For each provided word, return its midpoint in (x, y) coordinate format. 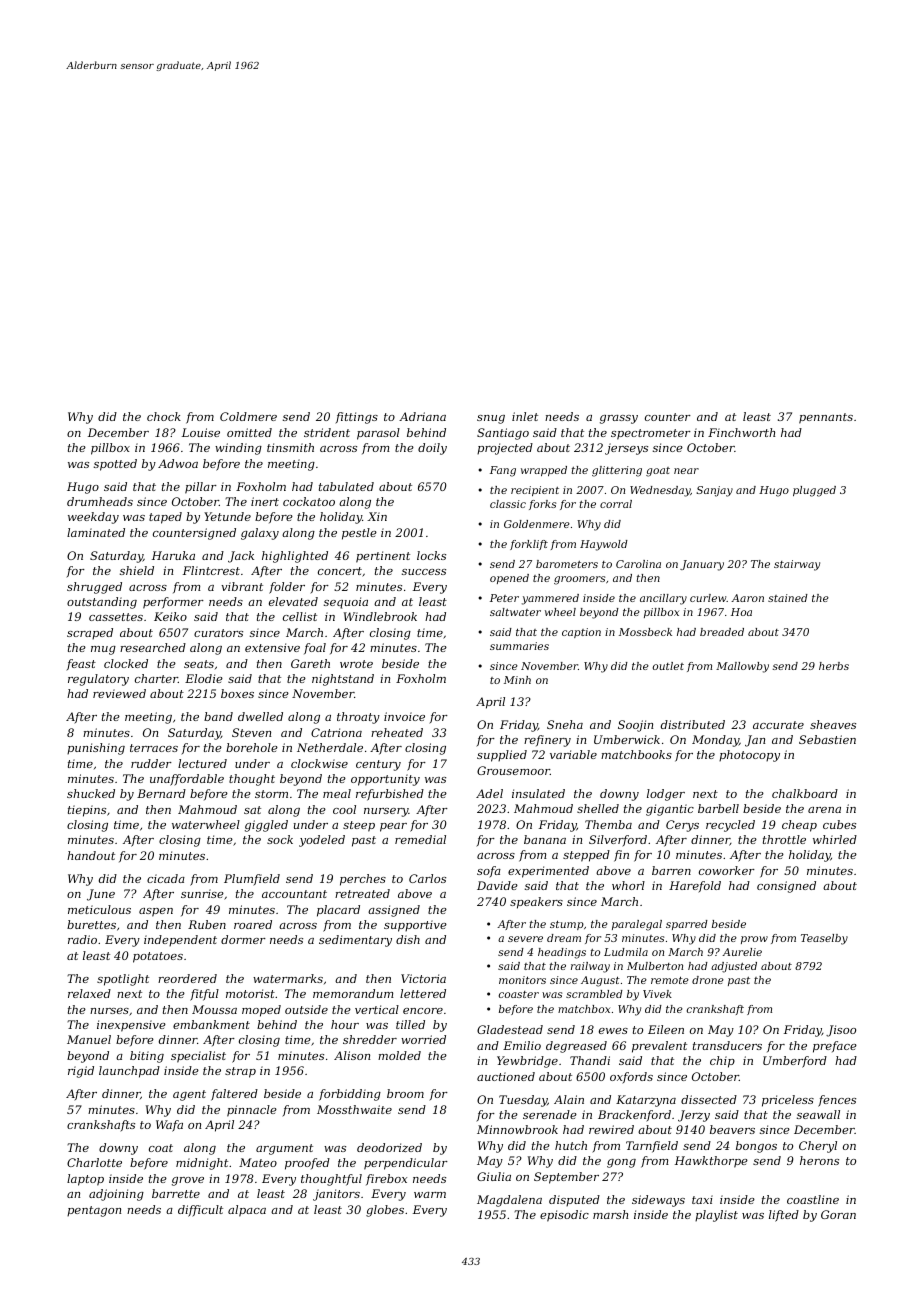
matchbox (584, 1009)
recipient (535, 491)
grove (188, 1181)
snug (491, 419)
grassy (619, 419)
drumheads (100, 501)
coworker (727, 870)
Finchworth (741, 432)
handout (91, 855)
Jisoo (841, 1031)
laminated (96, 532)
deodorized (389, 1147)
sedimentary (355, 941)
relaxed (89, 993)
